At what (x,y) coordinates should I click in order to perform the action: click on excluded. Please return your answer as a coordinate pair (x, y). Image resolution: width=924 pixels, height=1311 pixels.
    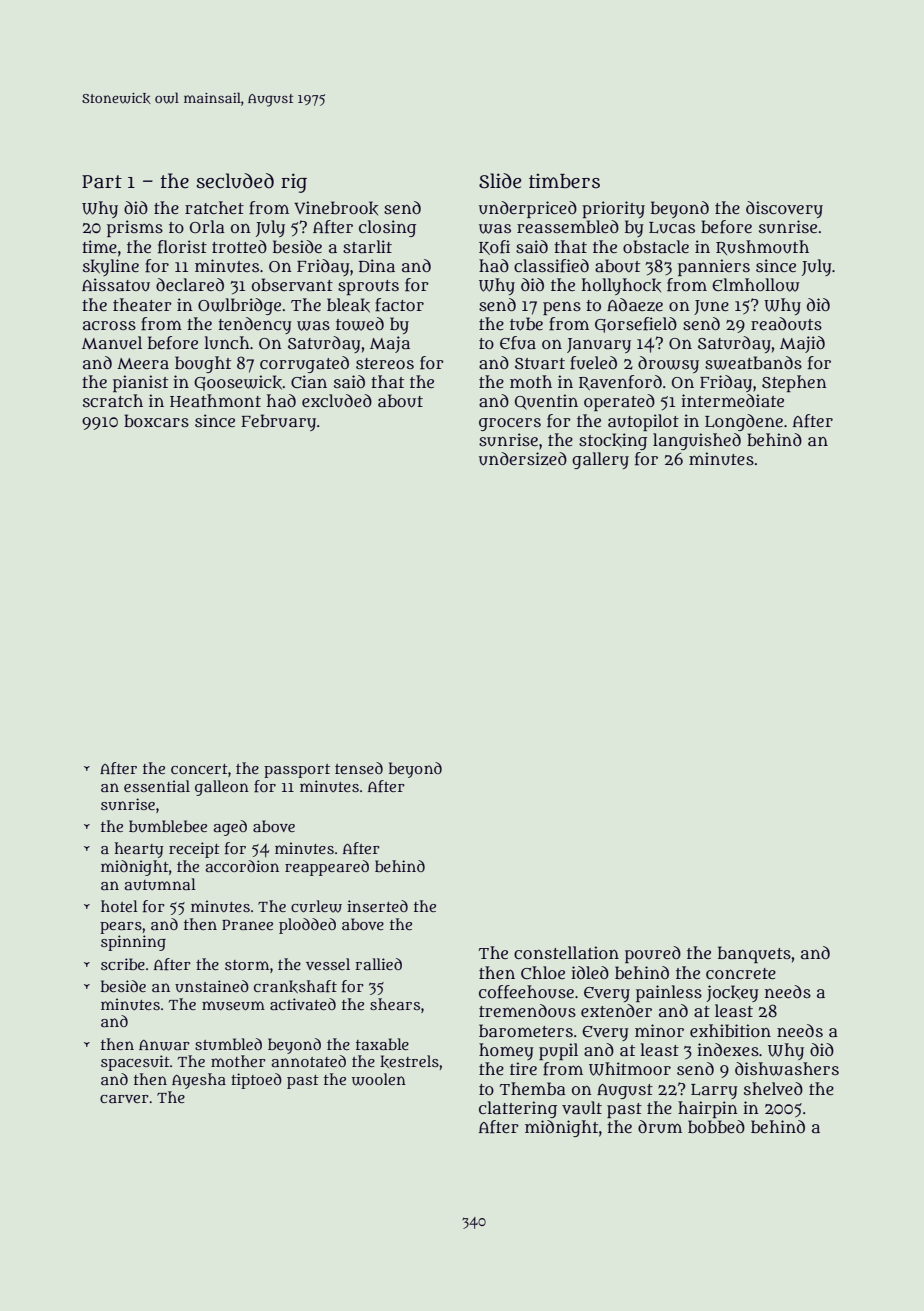
    Looking at the image, I should click on (337, 401).
